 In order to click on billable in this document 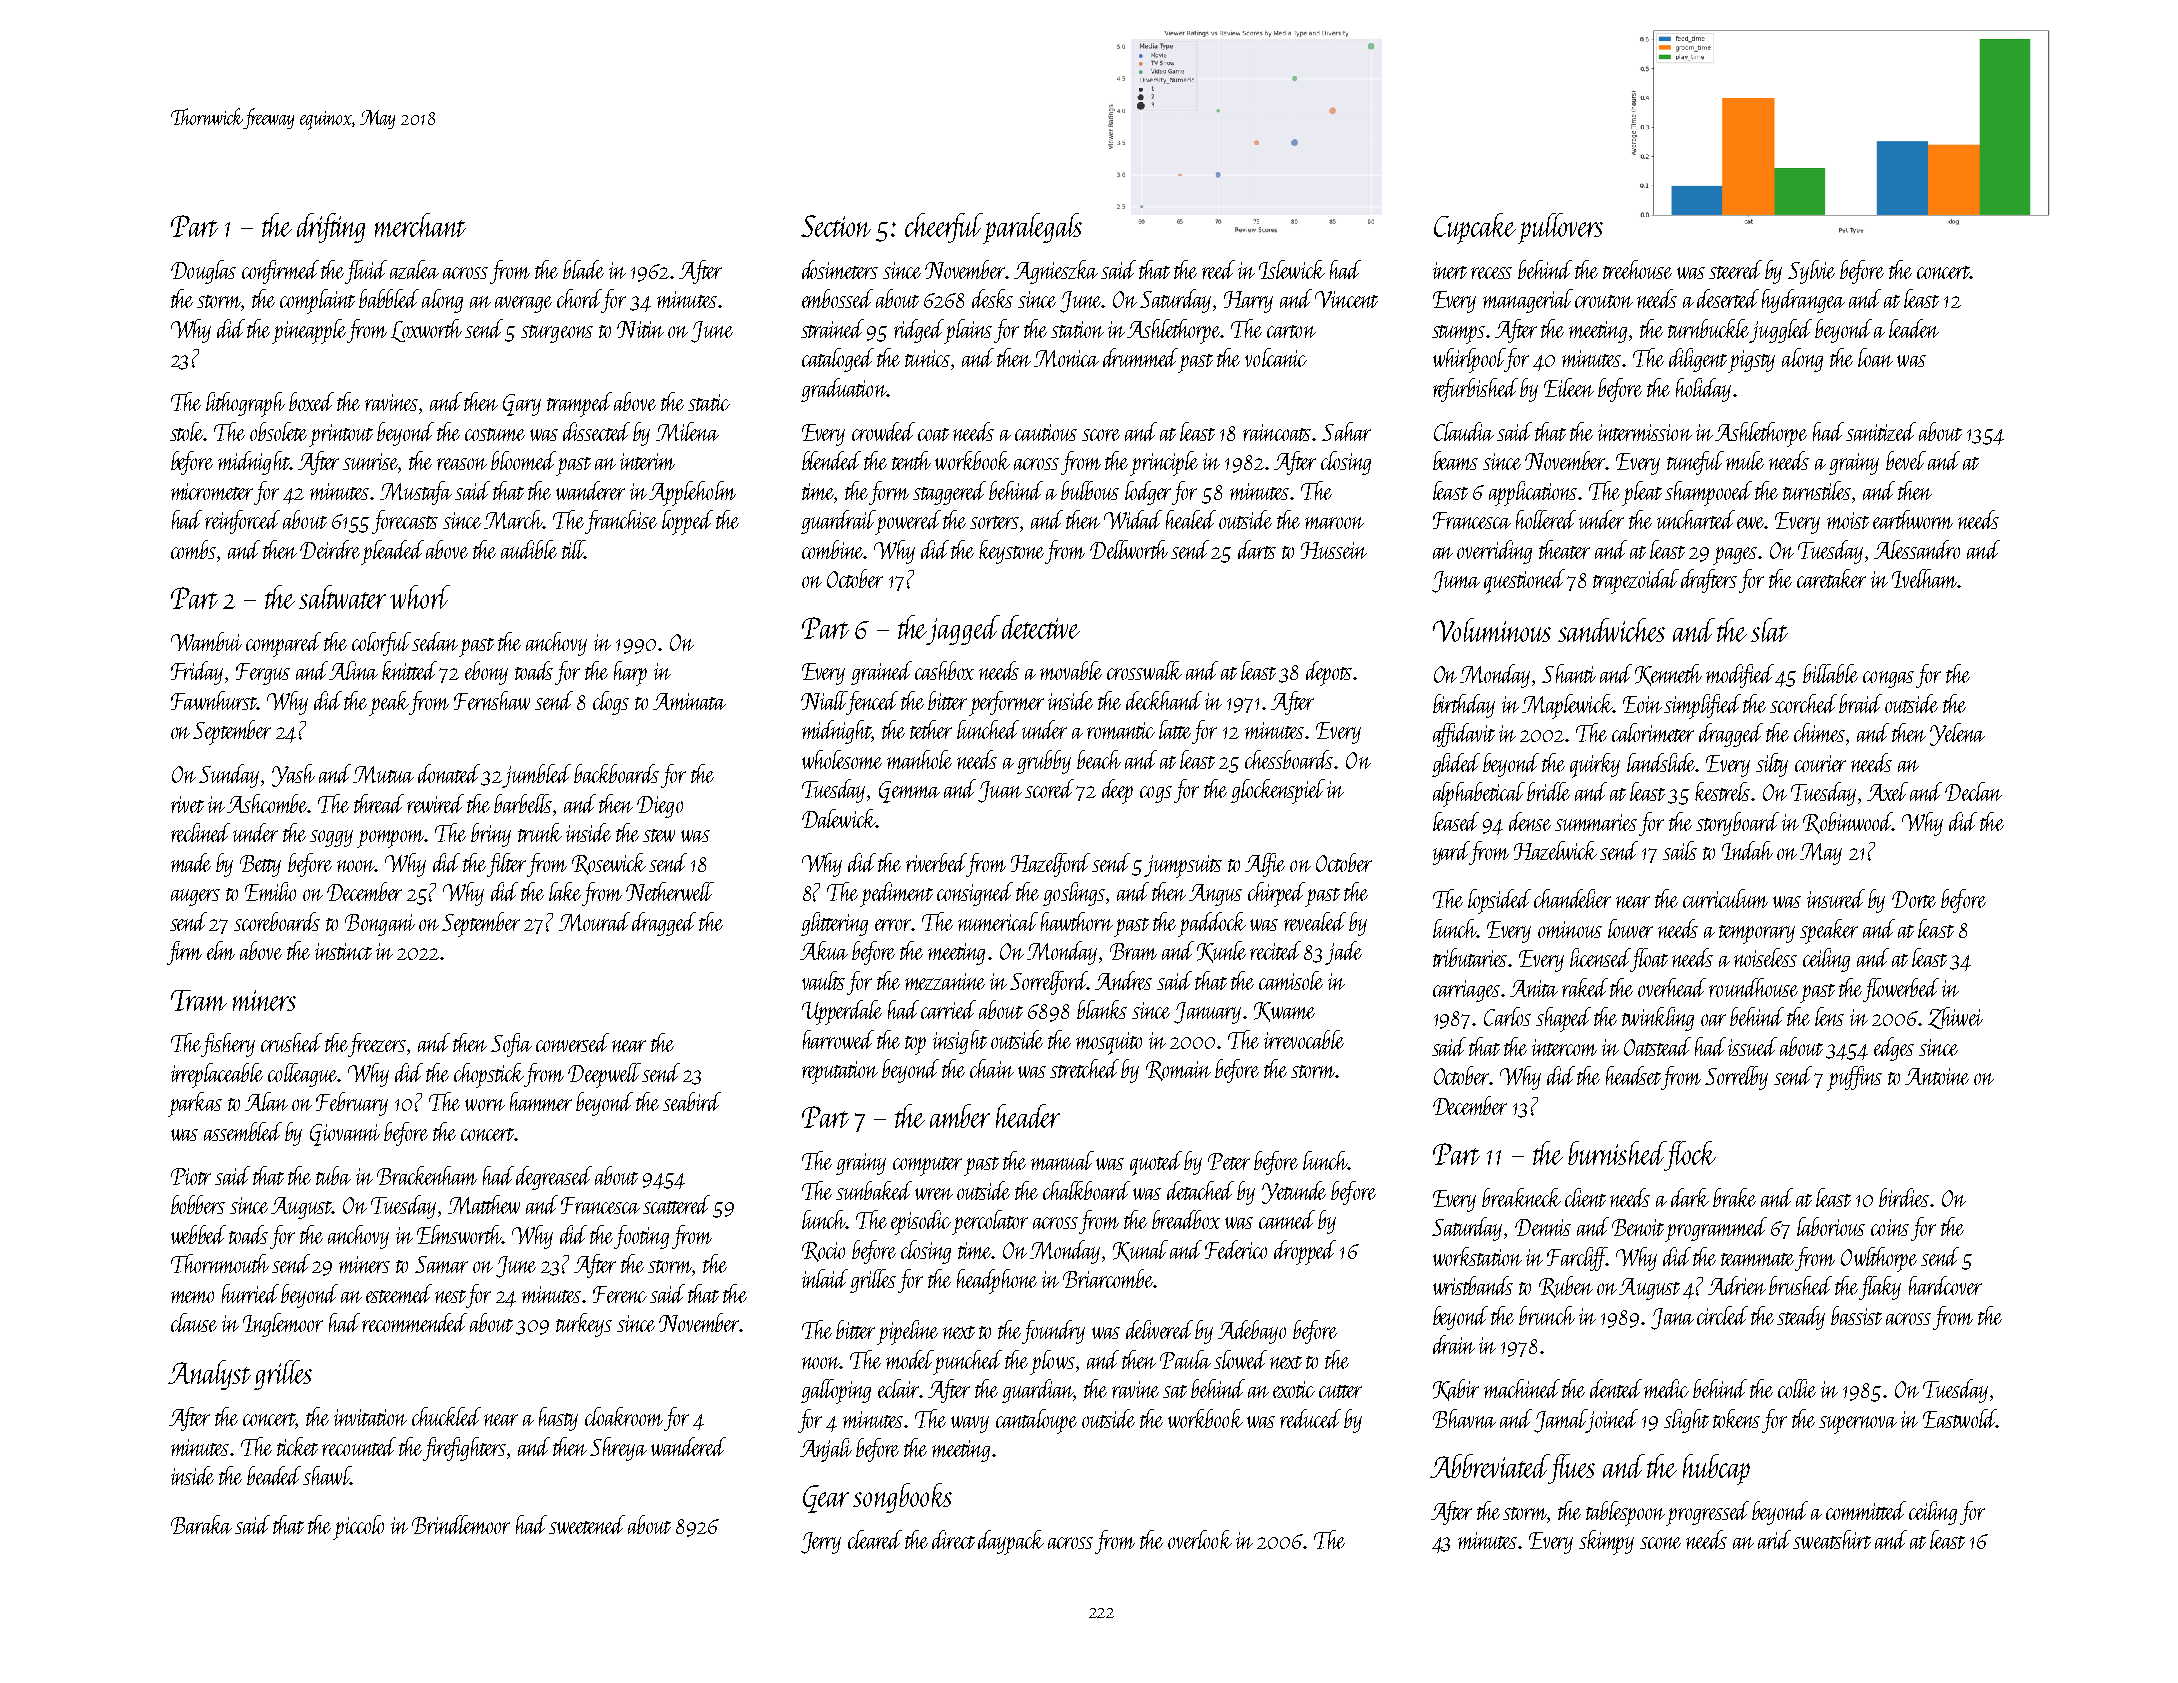, I will do `click(1830, 673)`.
